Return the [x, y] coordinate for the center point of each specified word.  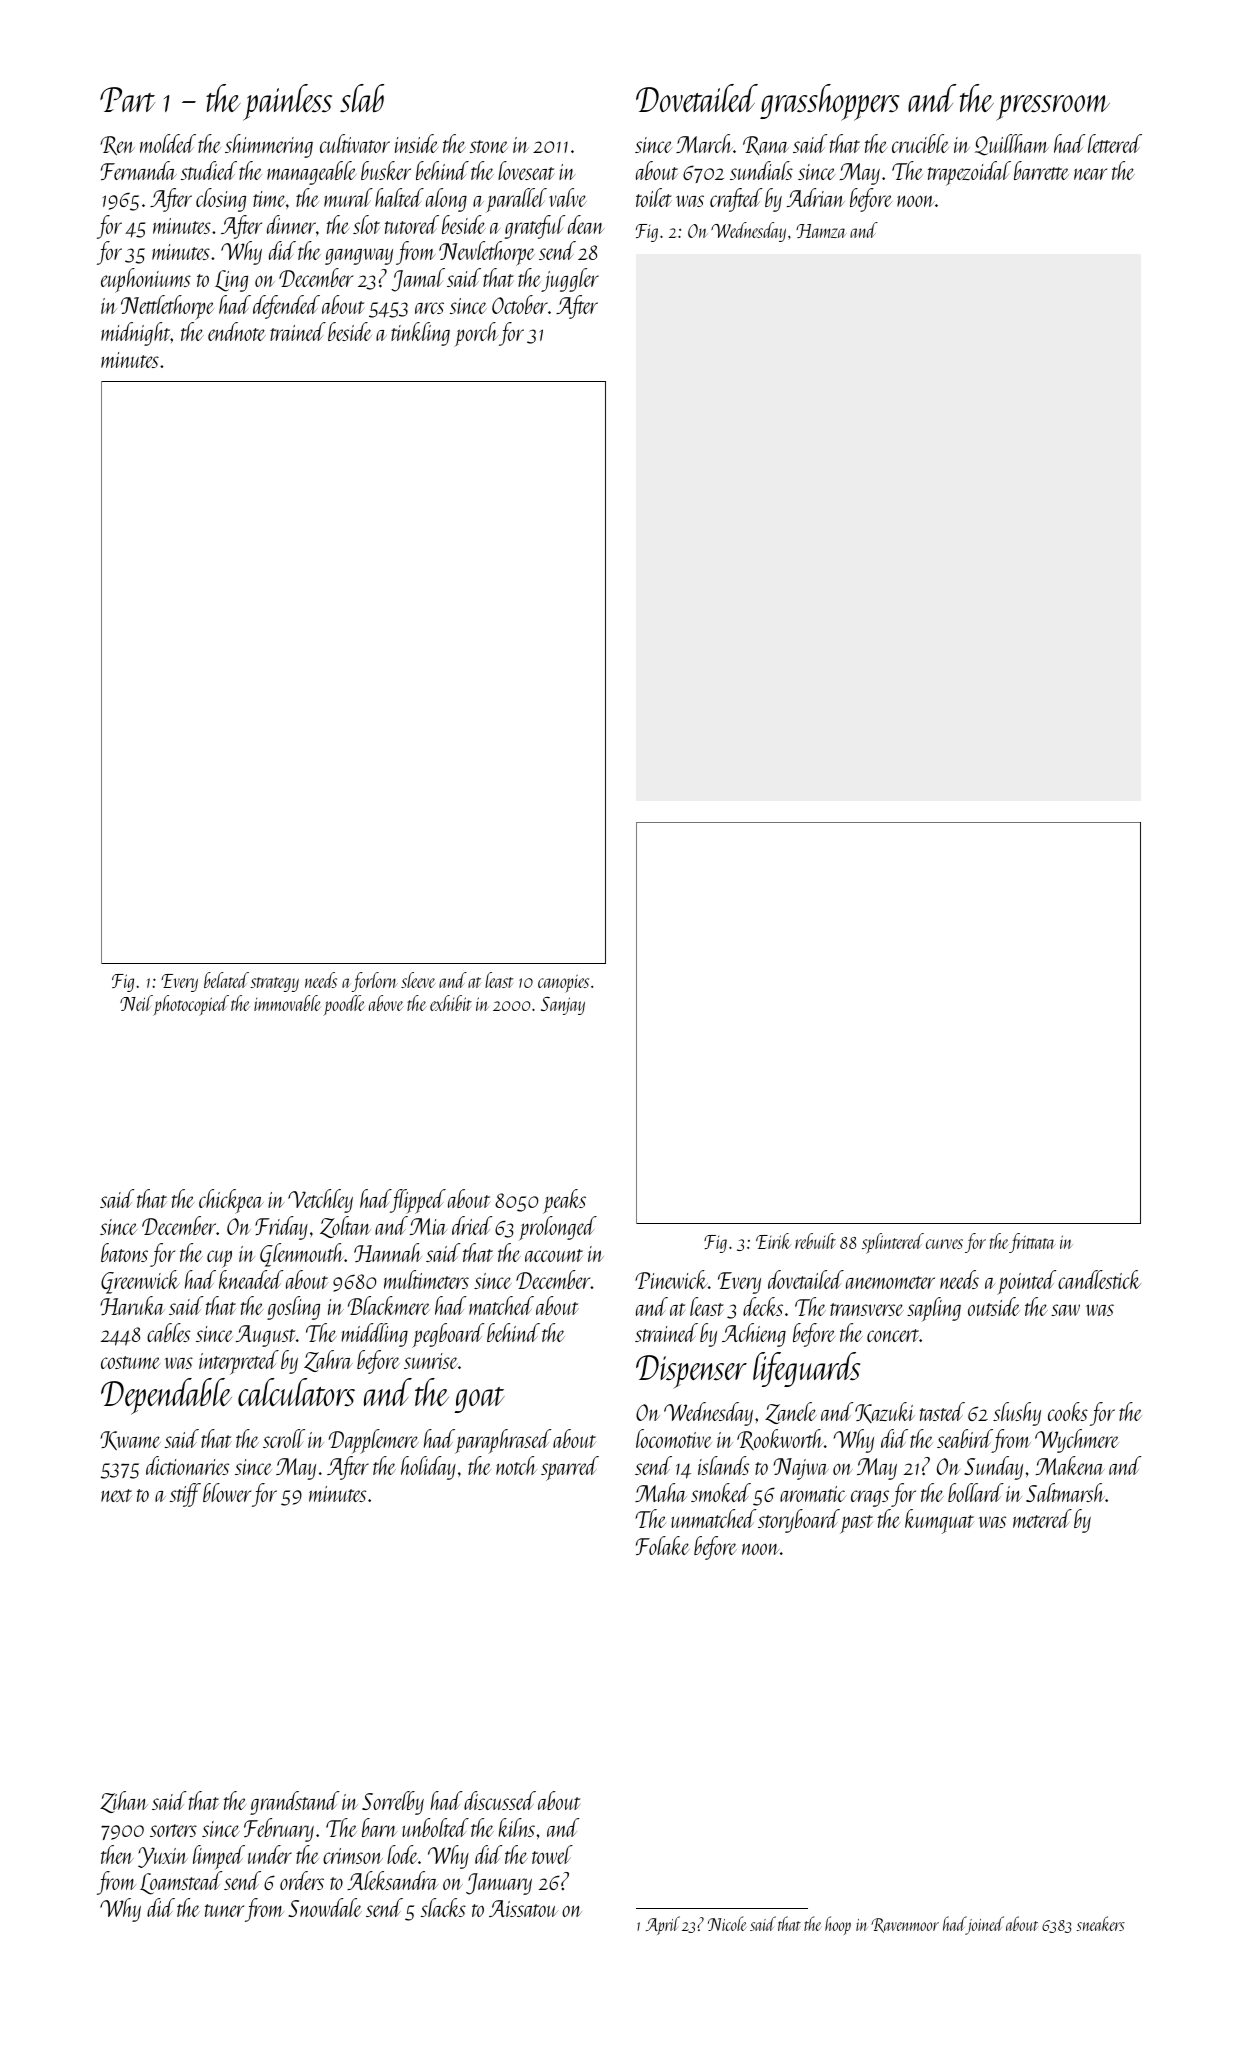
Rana [766, 145]
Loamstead [181, 1883]
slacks [443, 1907]
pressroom [1053, 108]
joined [985, 1925]
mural [348, 197]
